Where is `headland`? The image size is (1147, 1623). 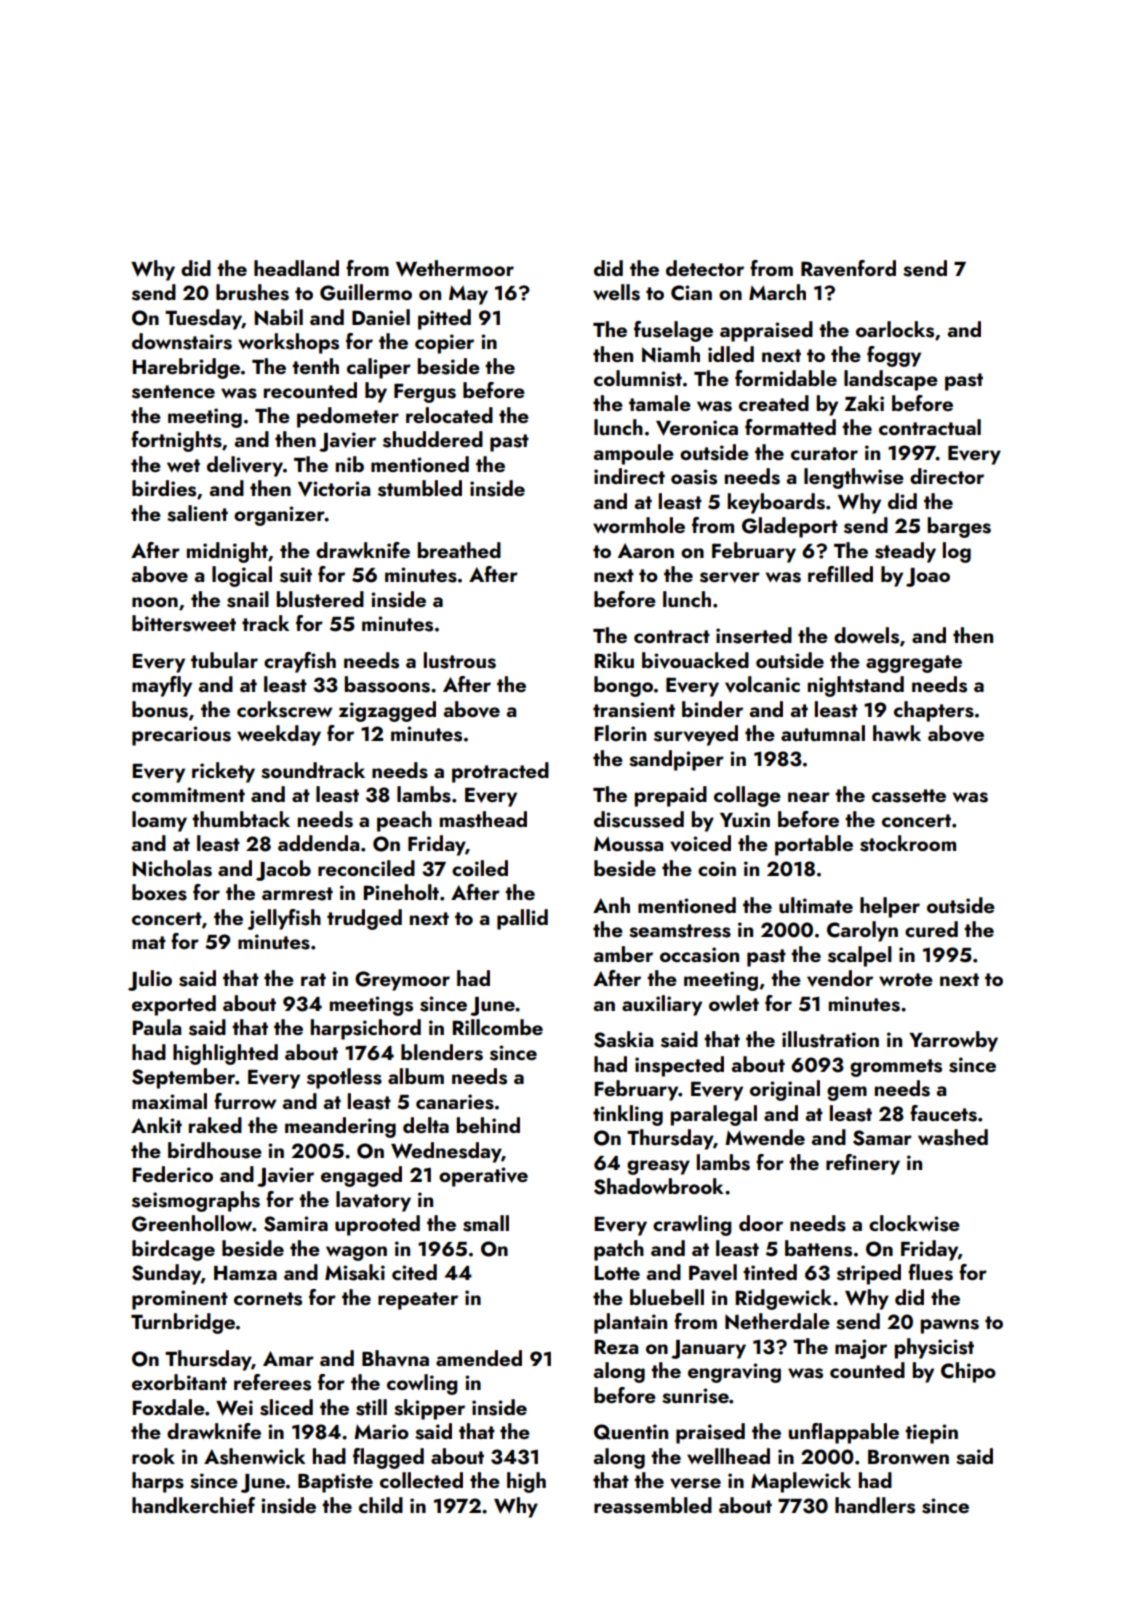
headland is located at coordinates (296, 268).
